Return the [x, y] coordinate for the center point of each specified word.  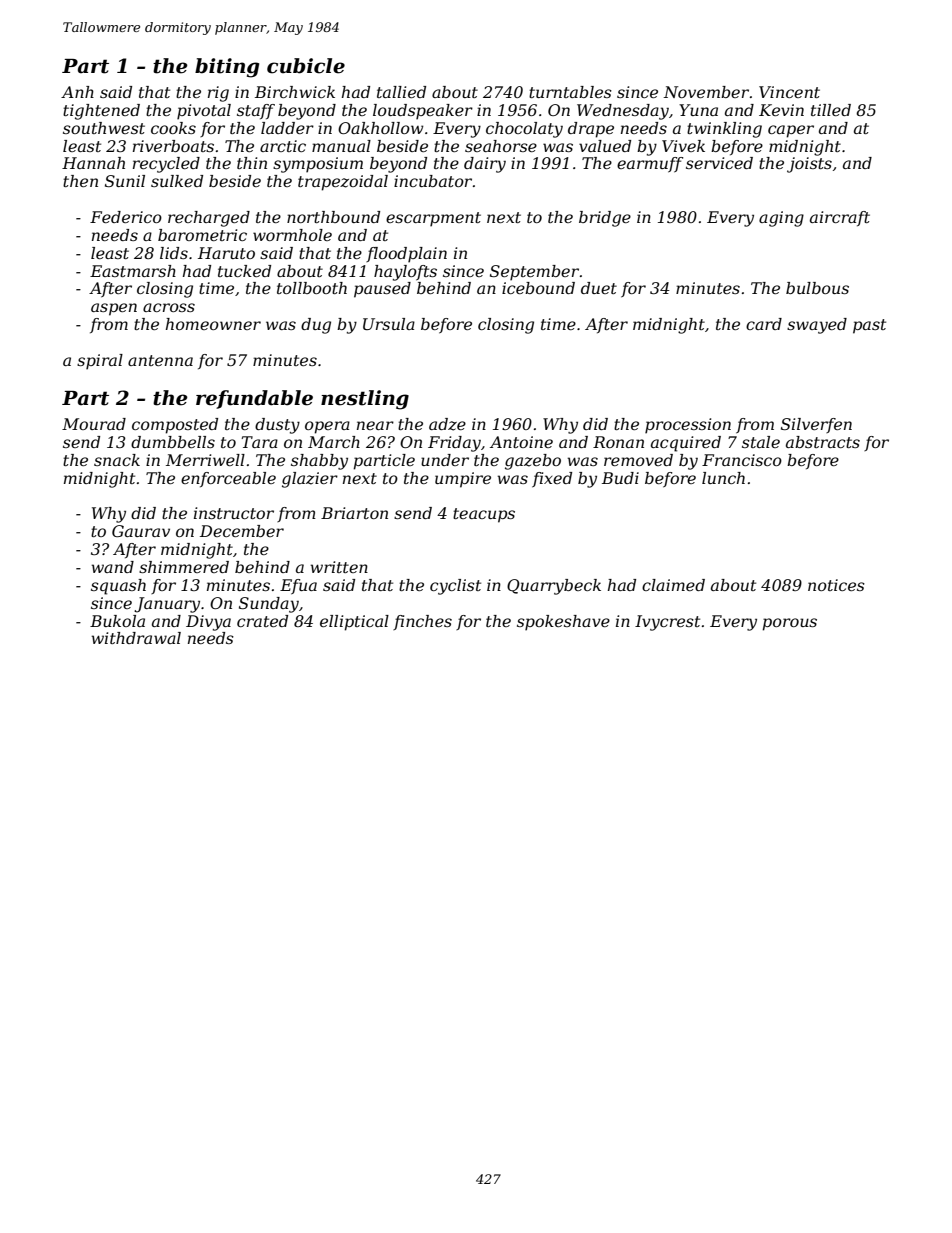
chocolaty [524, 130]
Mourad [94, 424]
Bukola [117, 621]
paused [382, 290]
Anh [77, 92]
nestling [365, 400]
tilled [831, 110]
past [869, 326]
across [169, 307]
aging [781, 219]
